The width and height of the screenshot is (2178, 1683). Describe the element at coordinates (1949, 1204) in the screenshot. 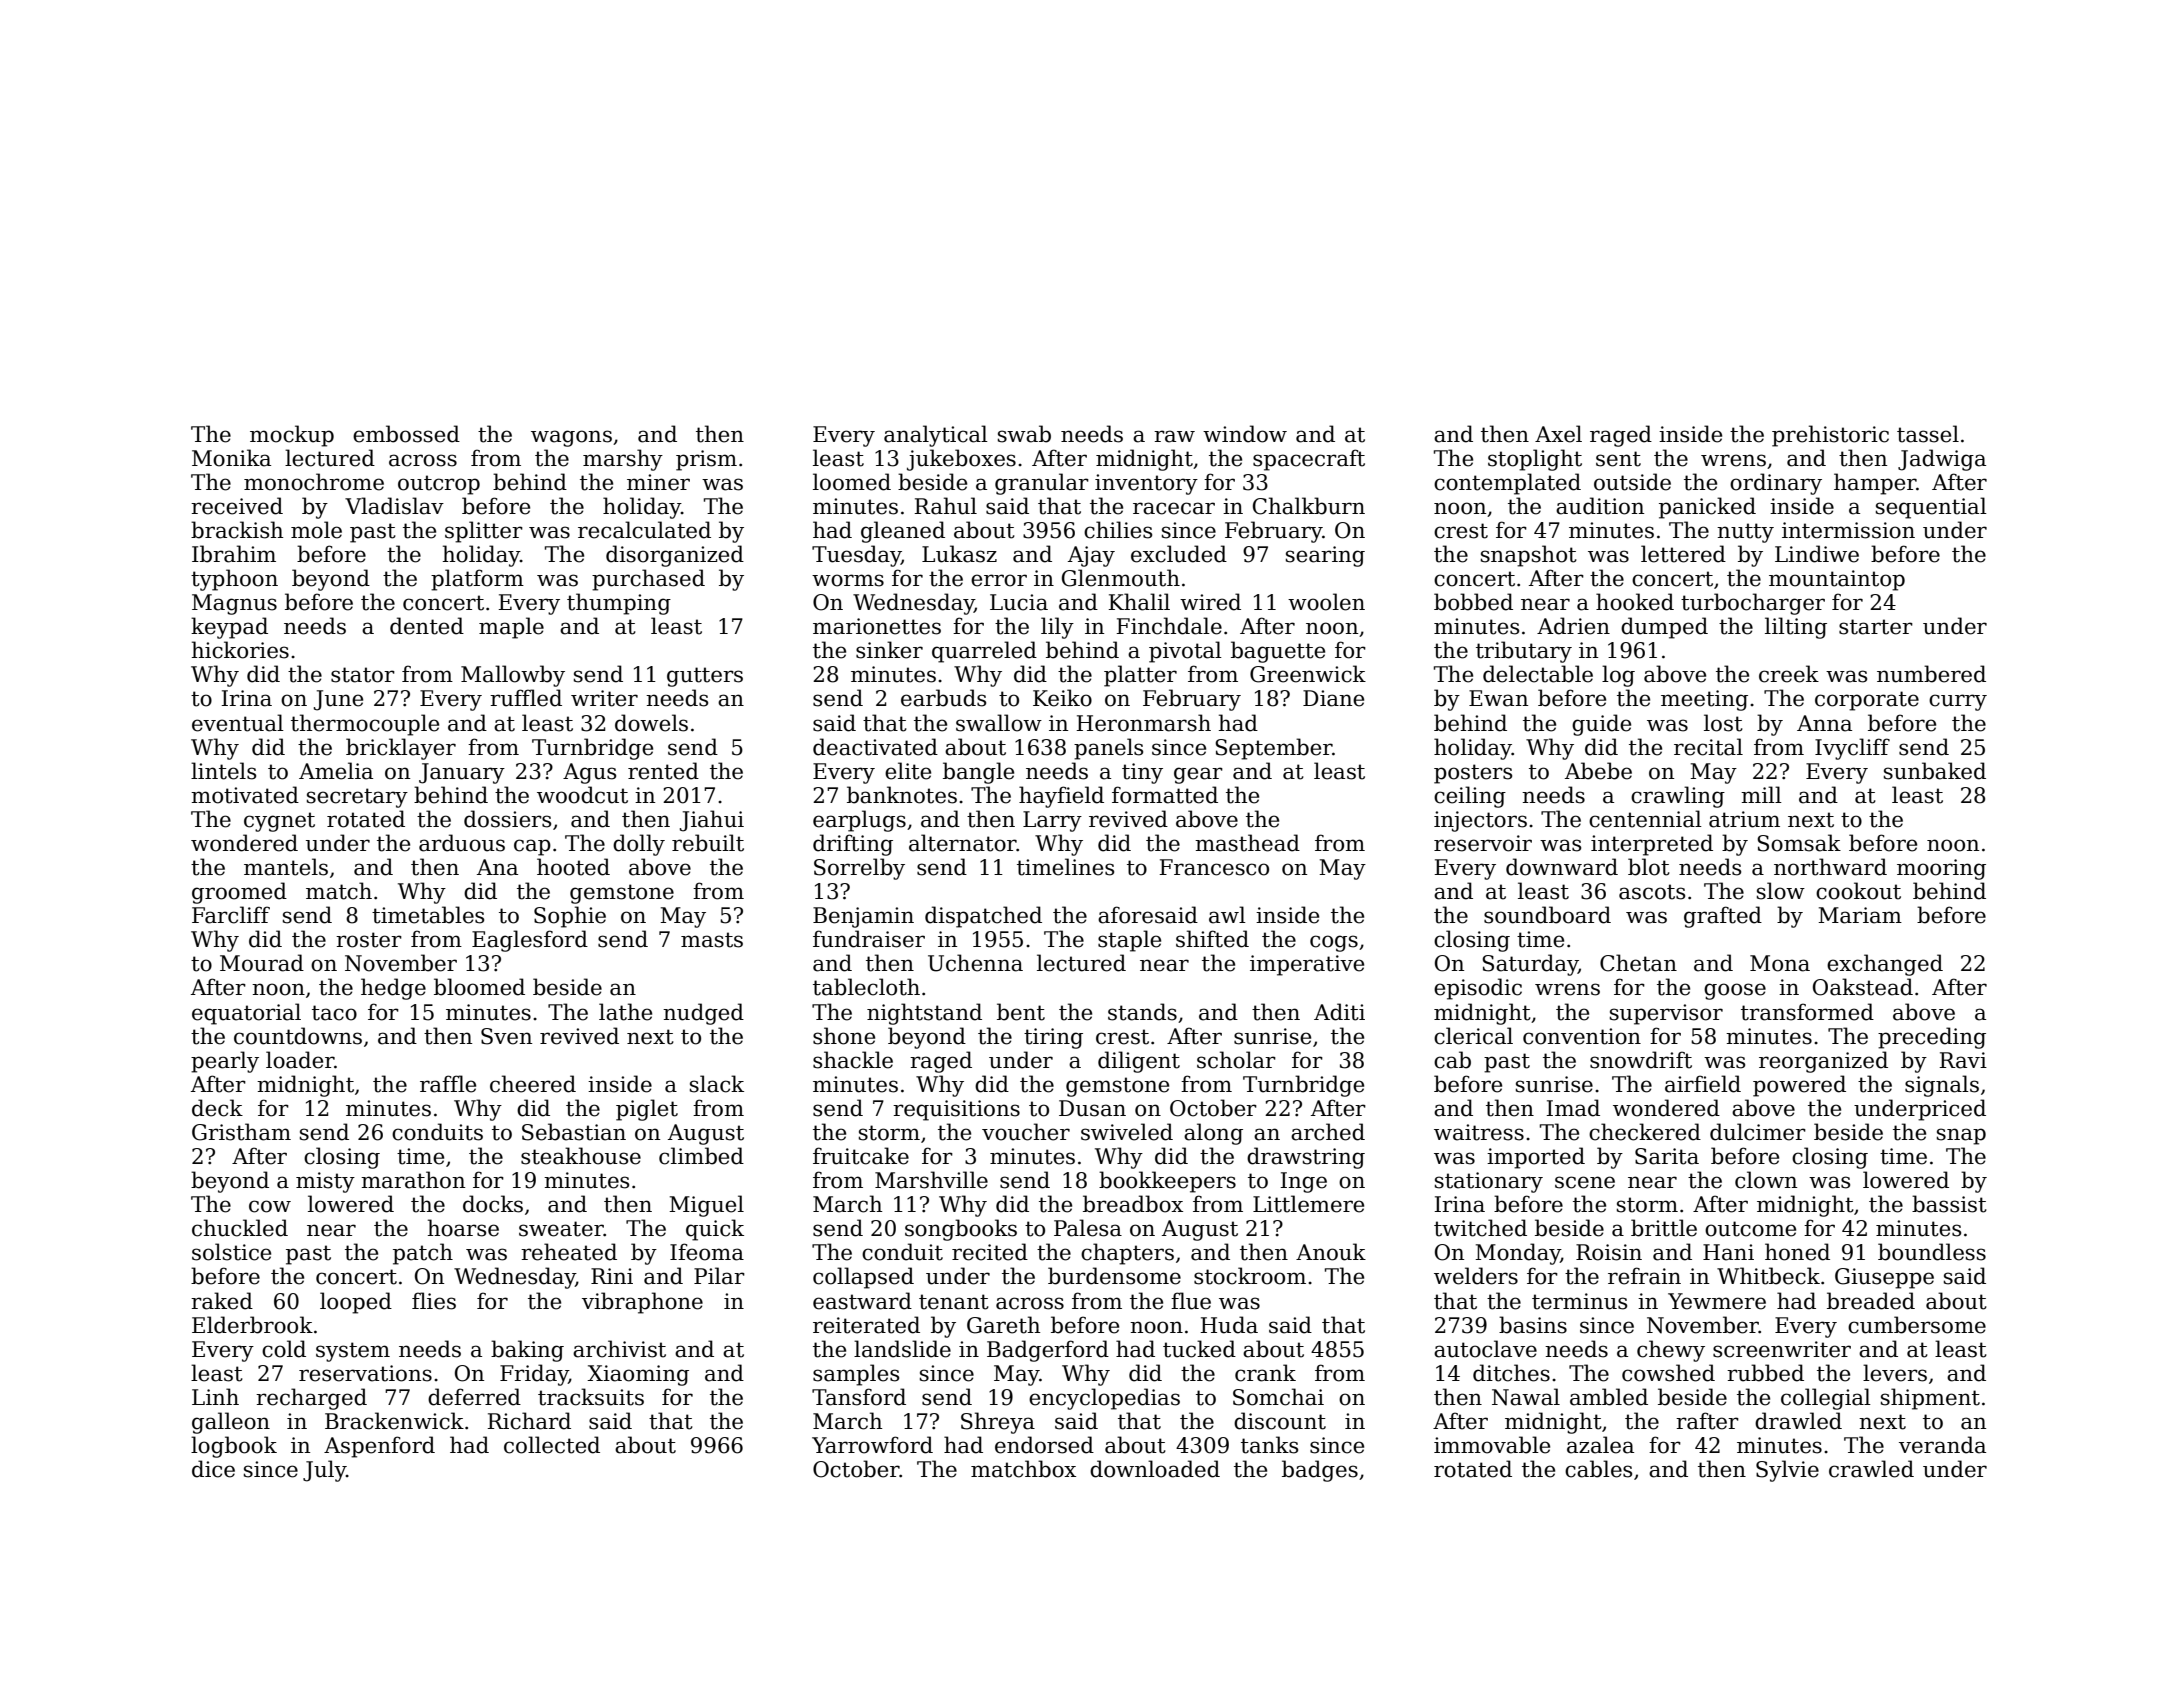

I see `bassist` at that location.
